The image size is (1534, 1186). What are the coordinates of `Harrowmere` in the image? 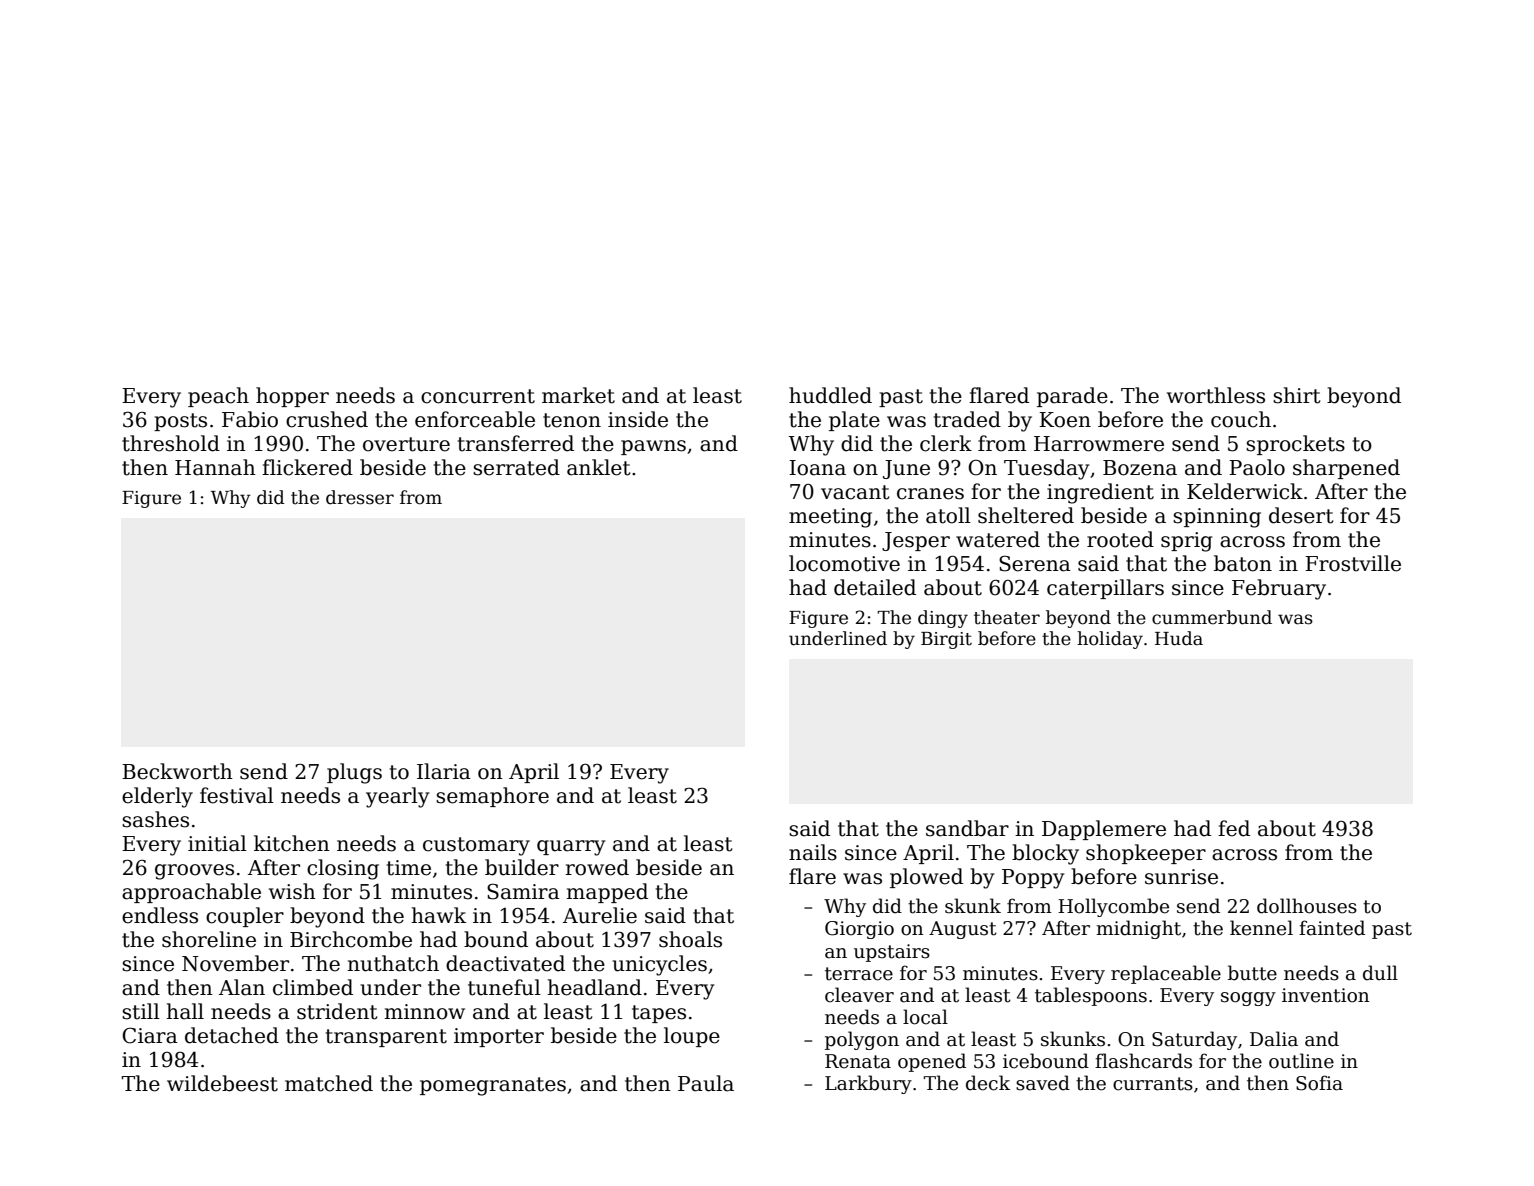 It's located at (1099, 444).
